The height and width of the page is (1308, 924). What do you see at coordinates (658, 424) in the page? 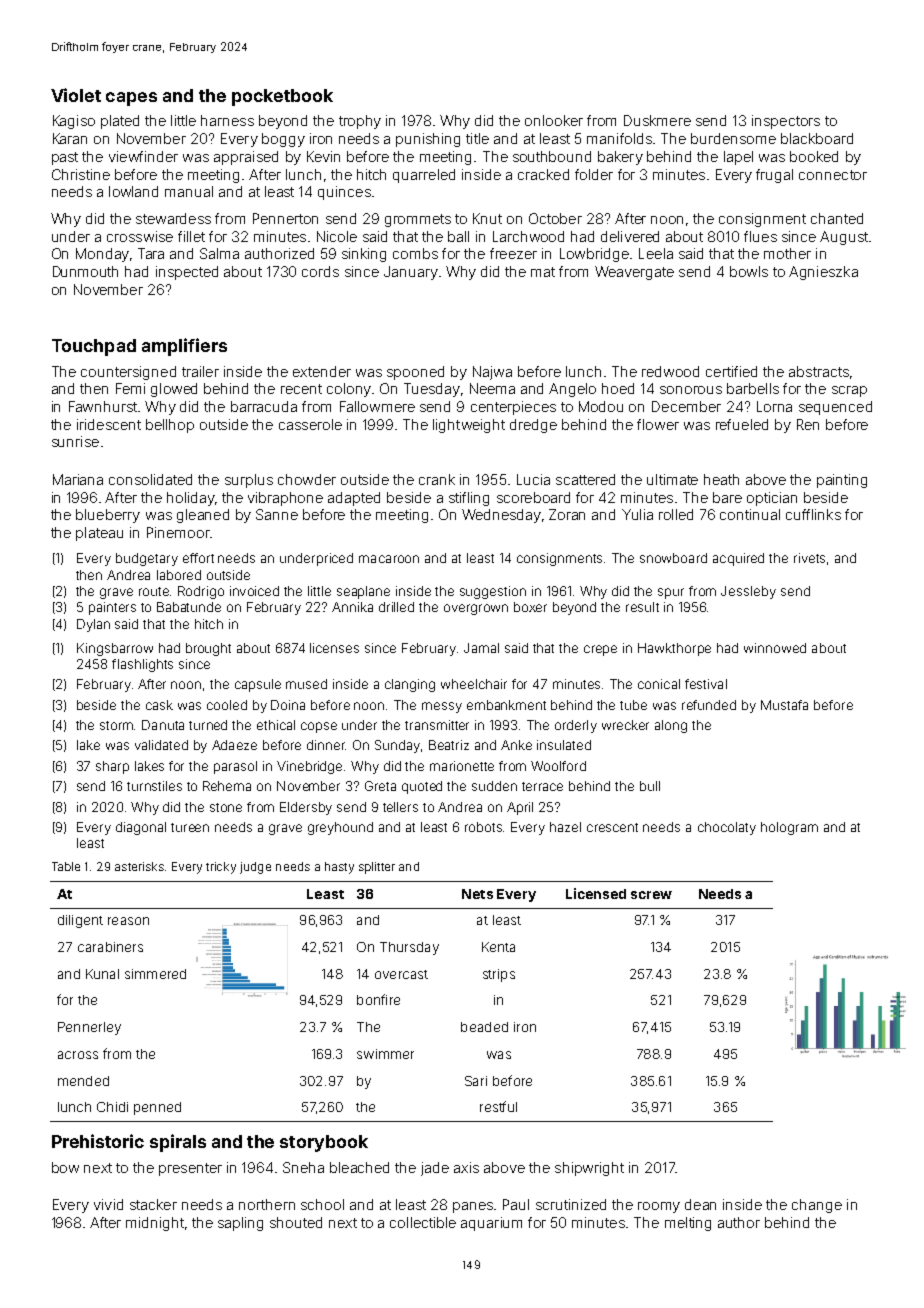
I see `flower` at bounding box center [658, 424].
